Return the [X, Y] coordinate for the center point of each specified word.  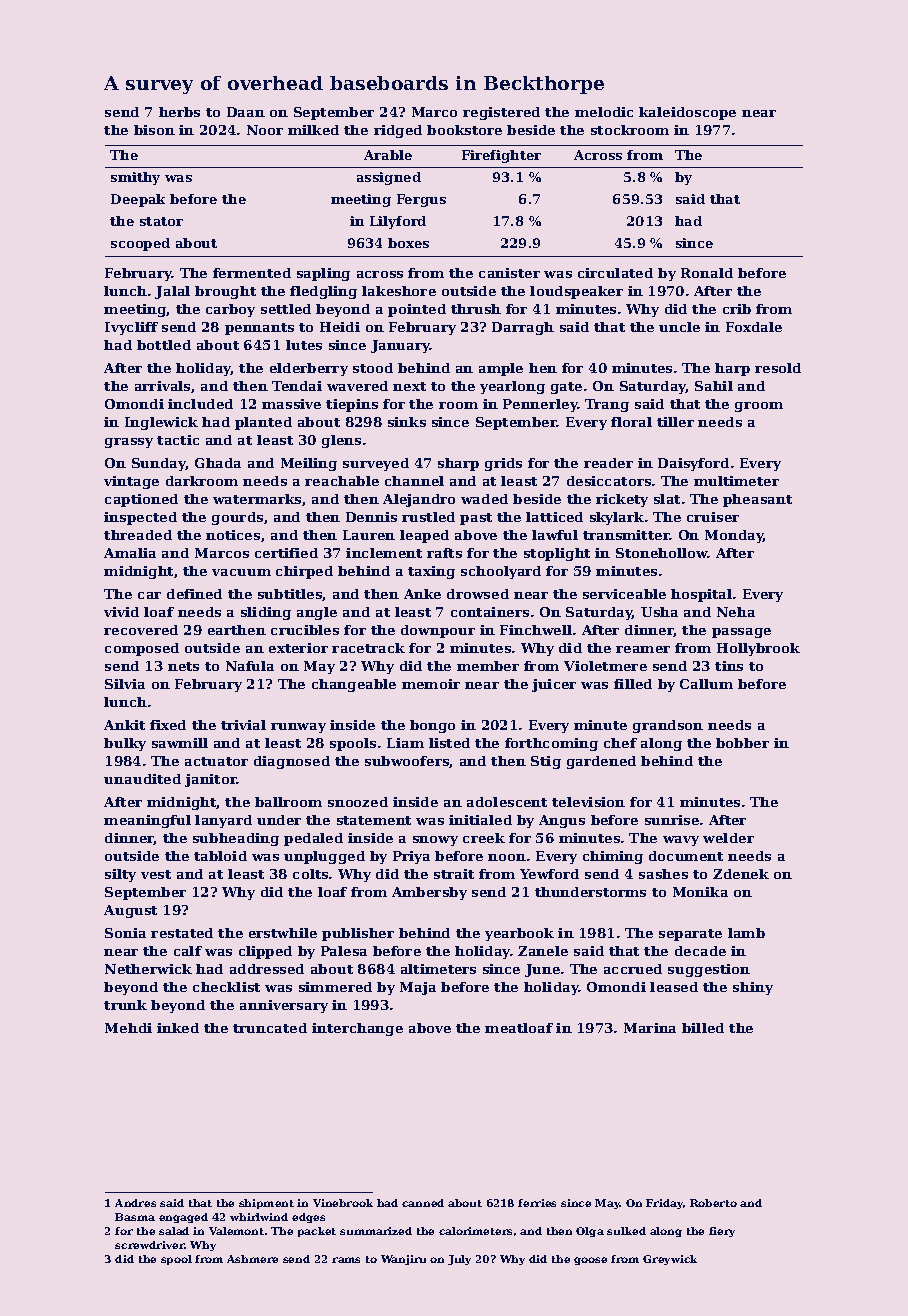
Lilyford [398, 222]
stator [161, 221]
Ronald [707, 273]
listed [449, 743]
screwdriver [150, 1245]
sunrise [672, 820]
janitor [211, 780]
